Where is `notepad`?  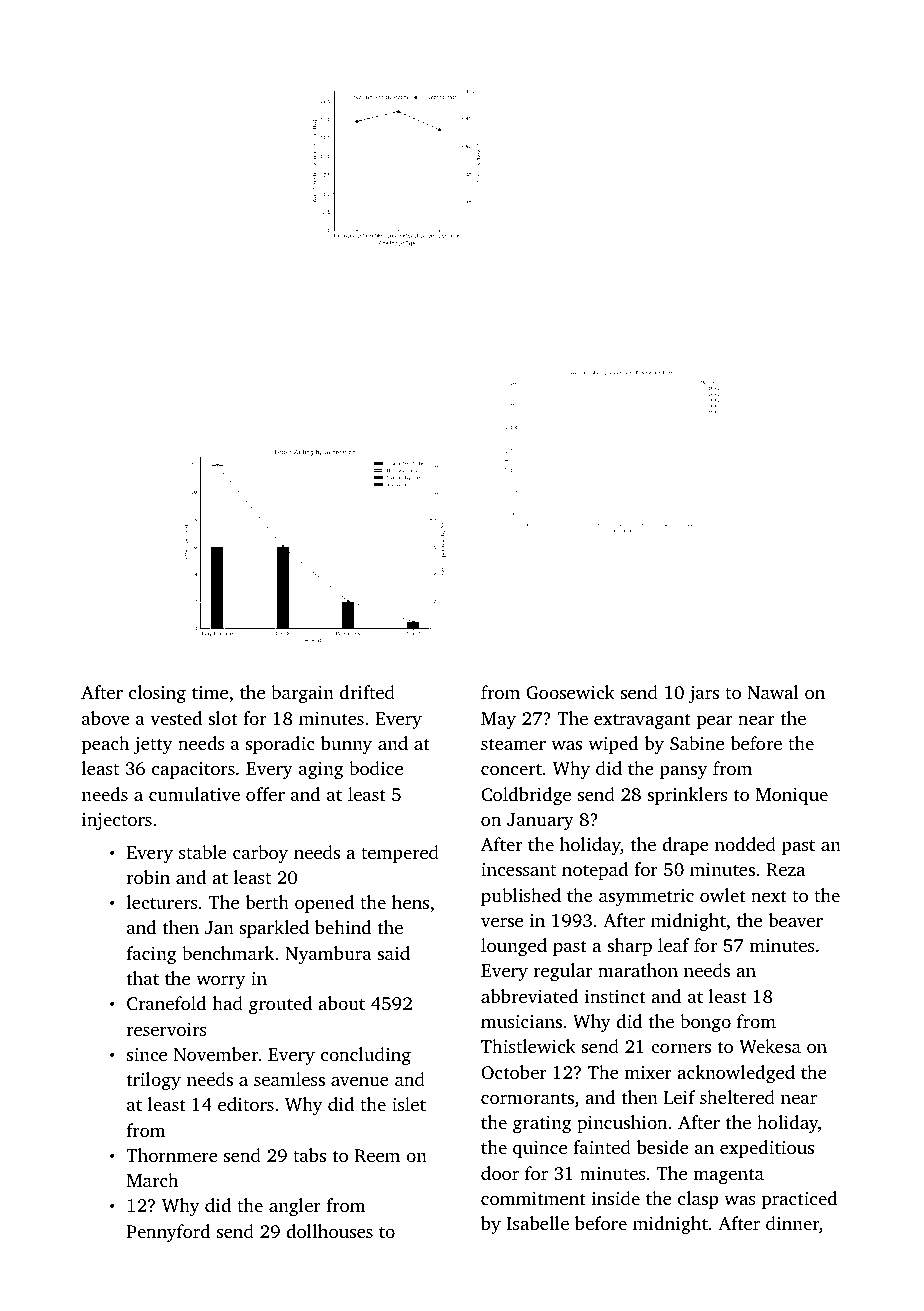
notepad is located at coordinates (595, 871).
